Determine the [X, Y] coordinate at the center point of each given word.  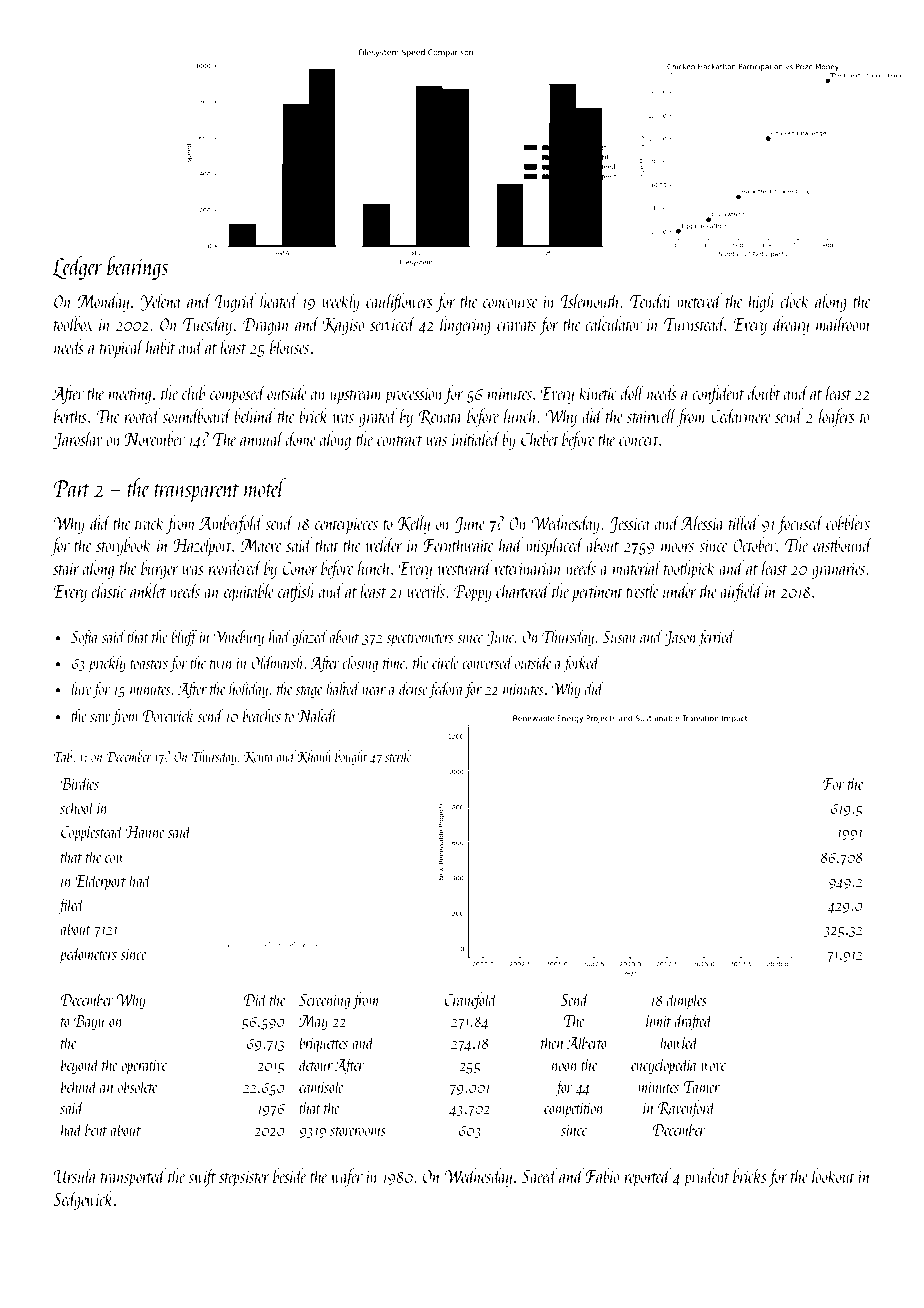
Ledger [78, 268]
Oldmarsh [278, 662]
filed [71, 906]
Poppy [473, 593]
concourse [510, 303]
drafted [694, 1022]
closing [360, 664]
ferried [716, 638]
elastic [108, 590]
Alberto [587, 1042]
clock [795, 300]
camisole [321, 1086]
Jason [680, 638]
